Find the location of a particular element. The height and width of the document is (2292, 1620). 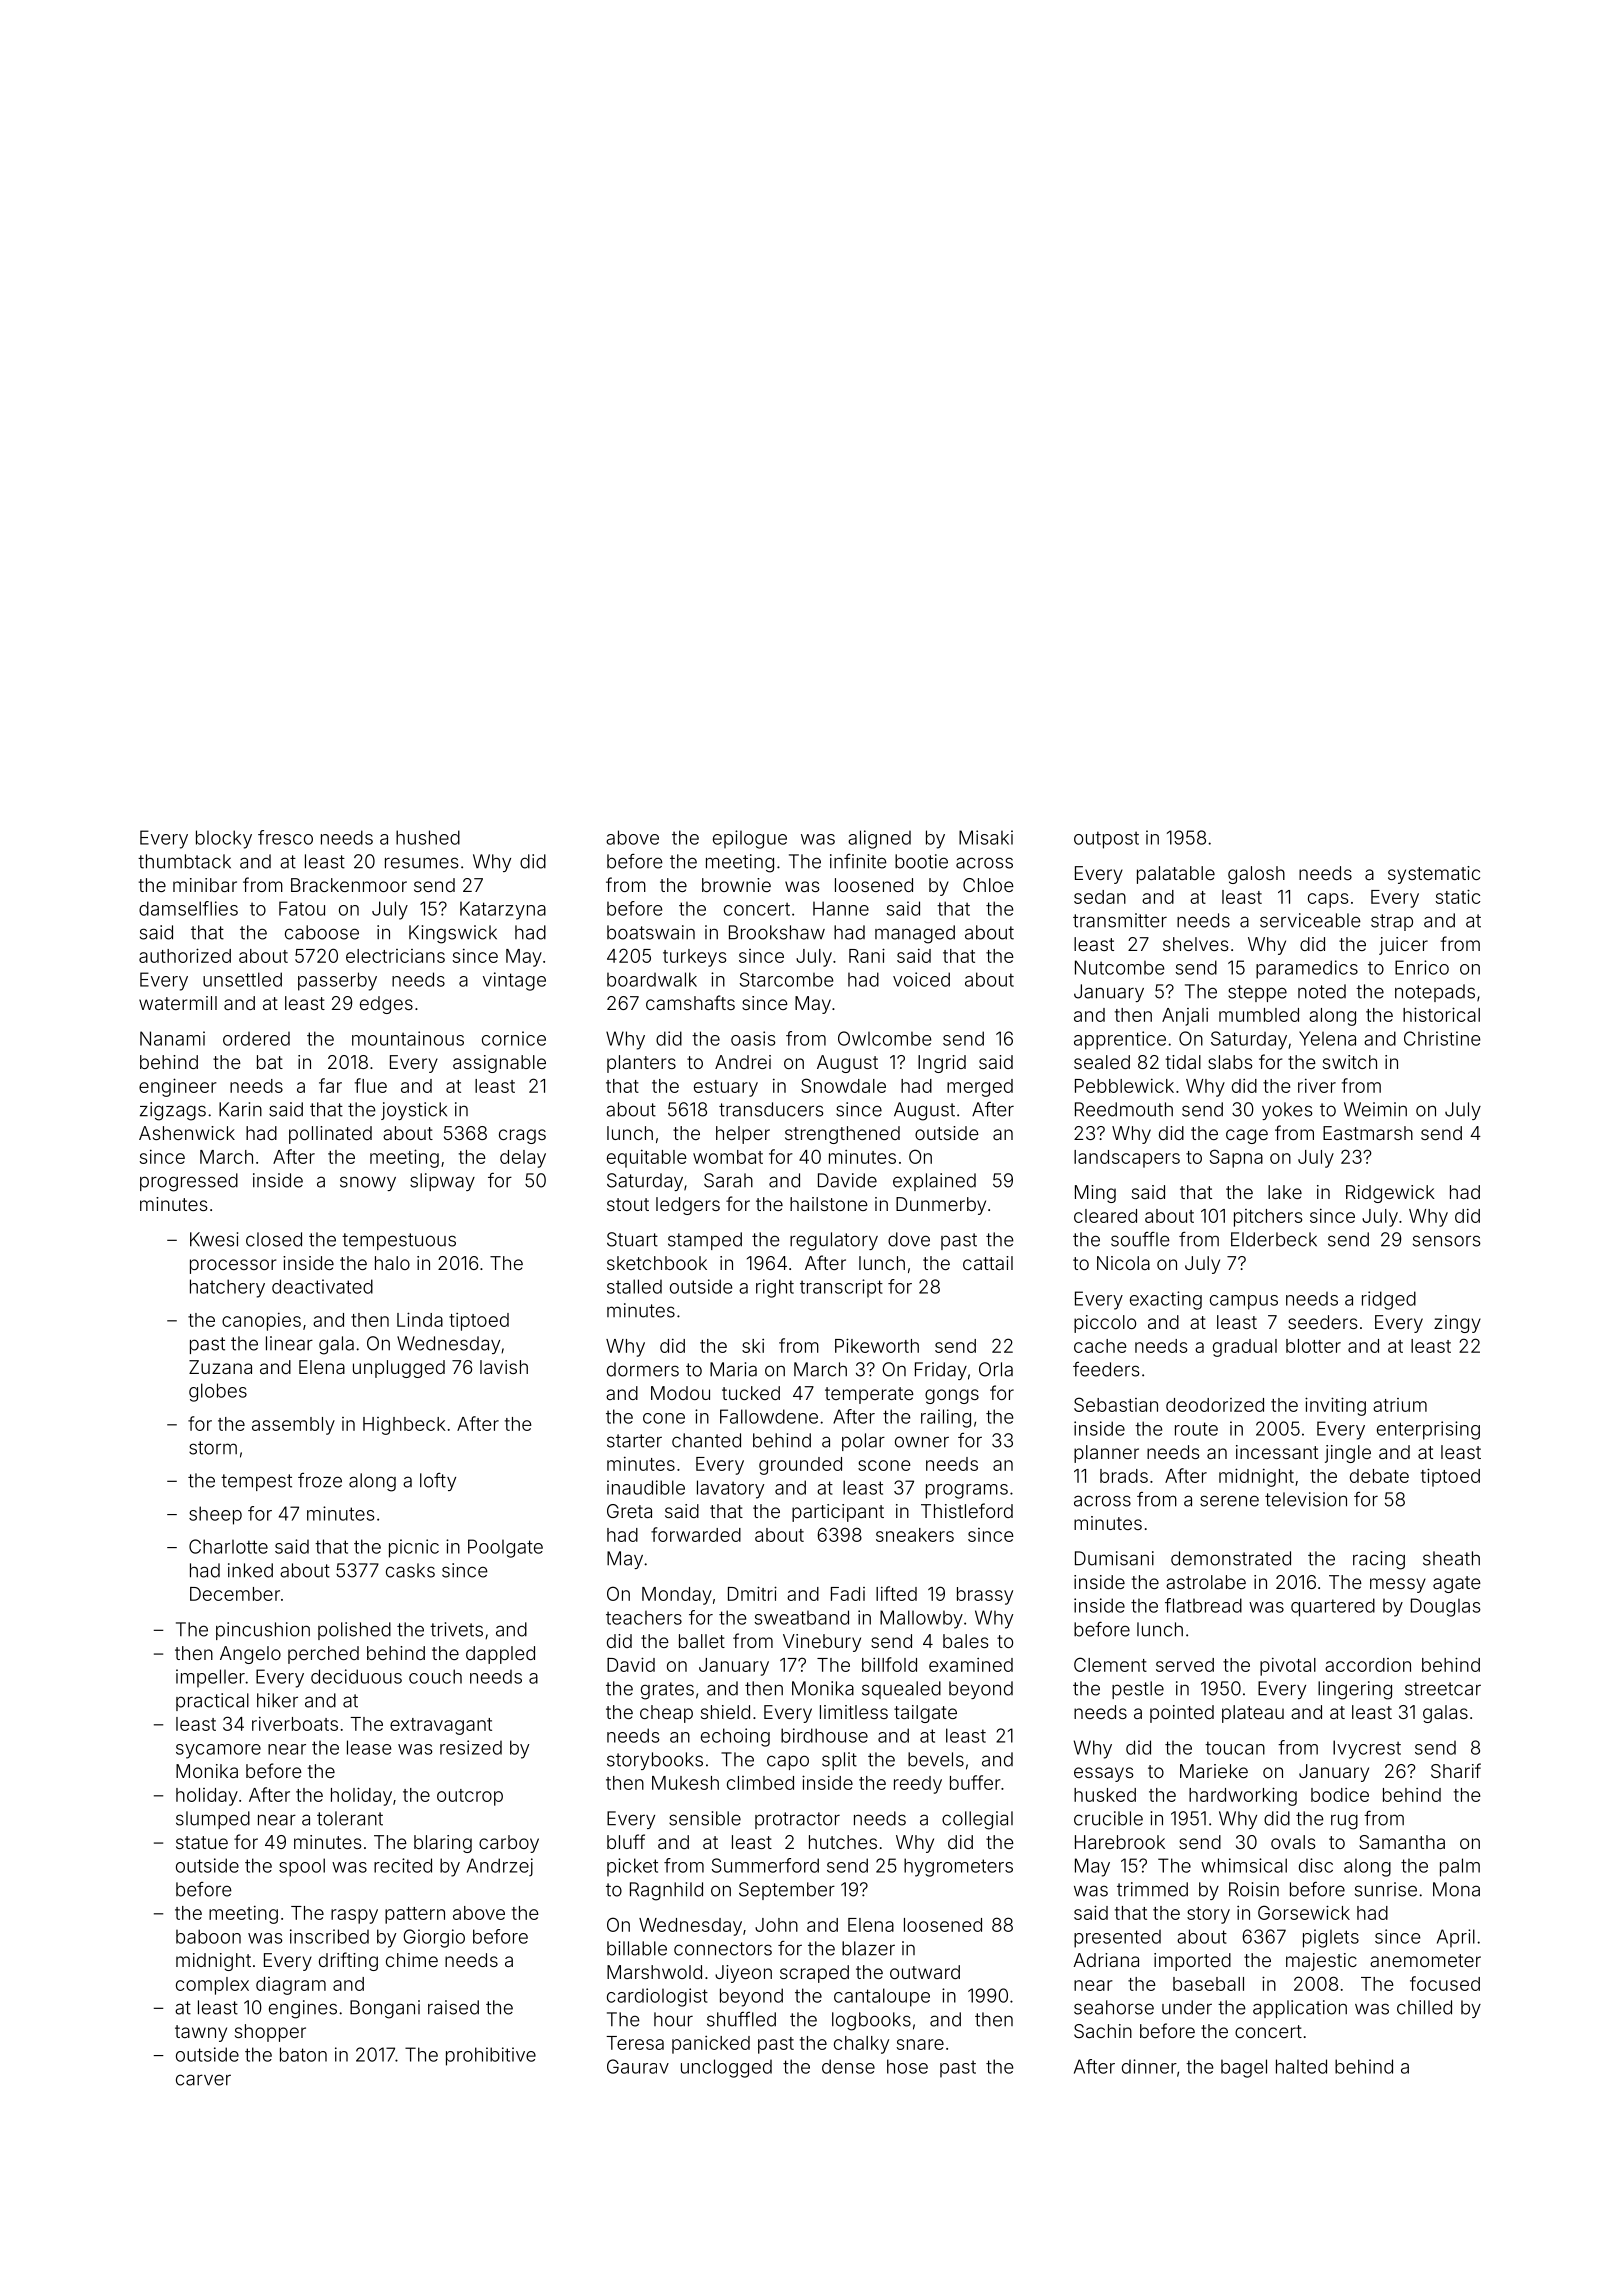

brads is located at coordinates (1124, 1476).
